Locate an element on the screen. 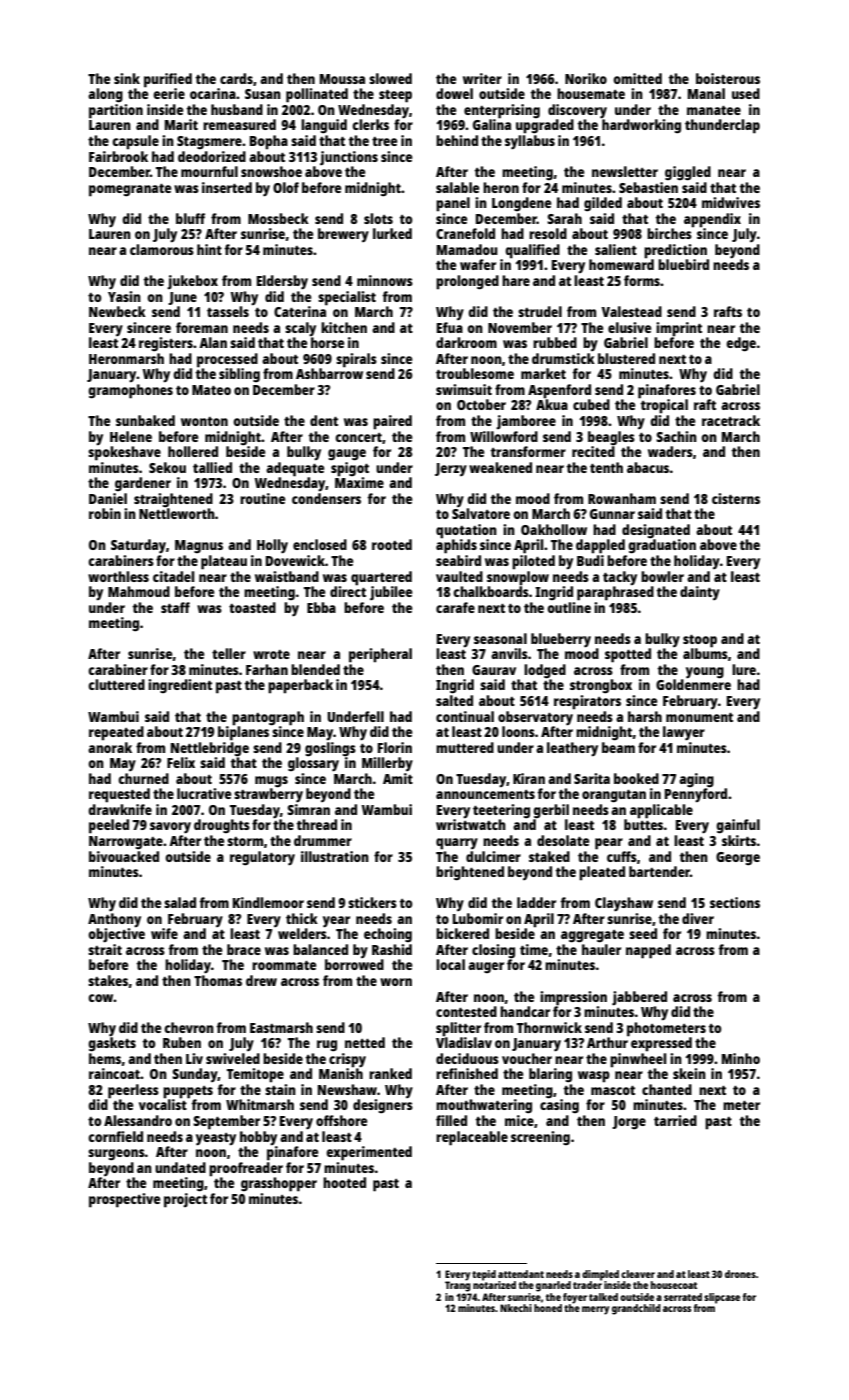 Image resolution: width=849 pixels, height=1400 pixels. tacky is located at coordinates (620, 578).
